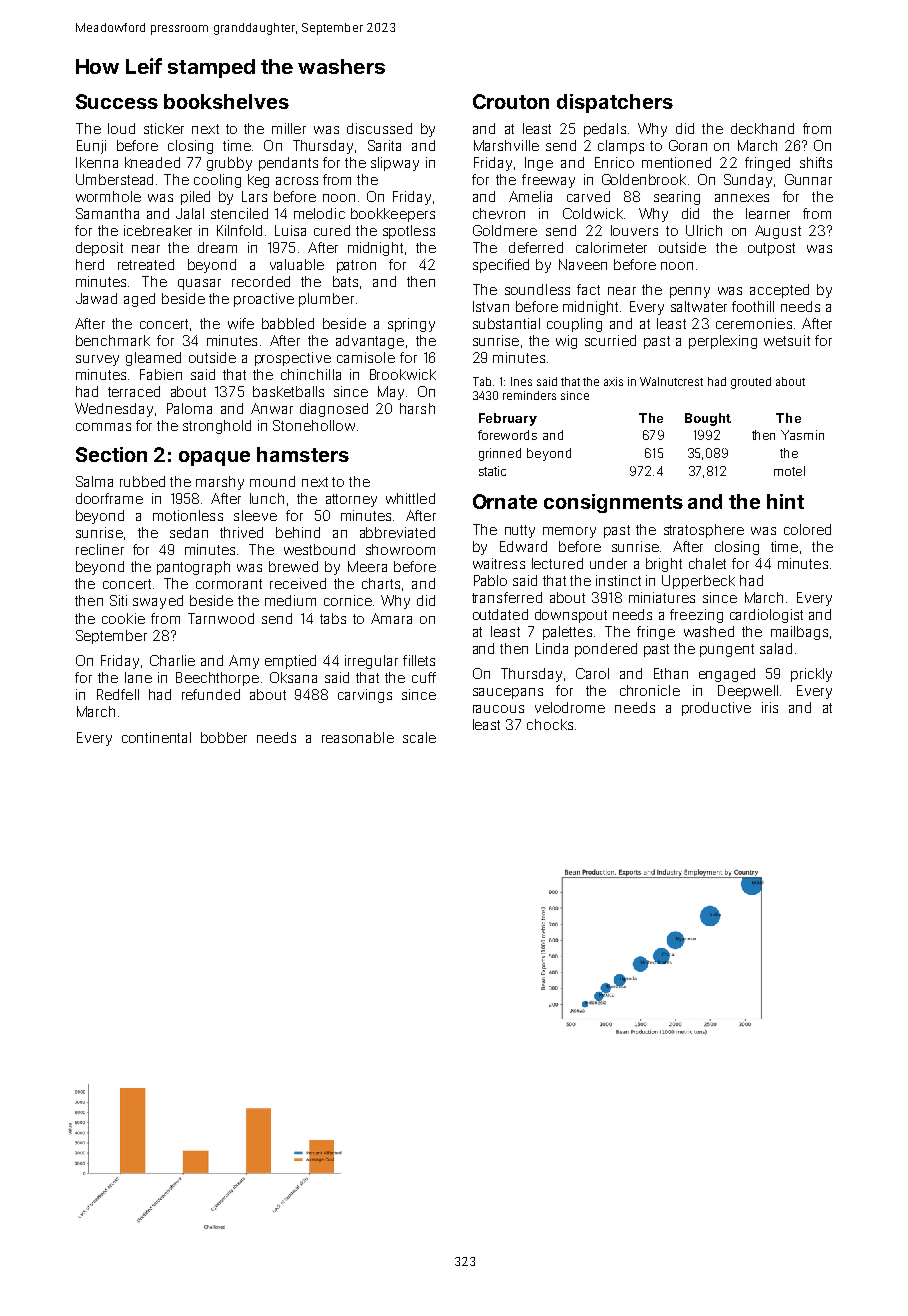 This image has height=1316, width=908. What do you see at coordinates (91, 147) in the image?
I see `Eunji` at bounding box center [91, 147].
